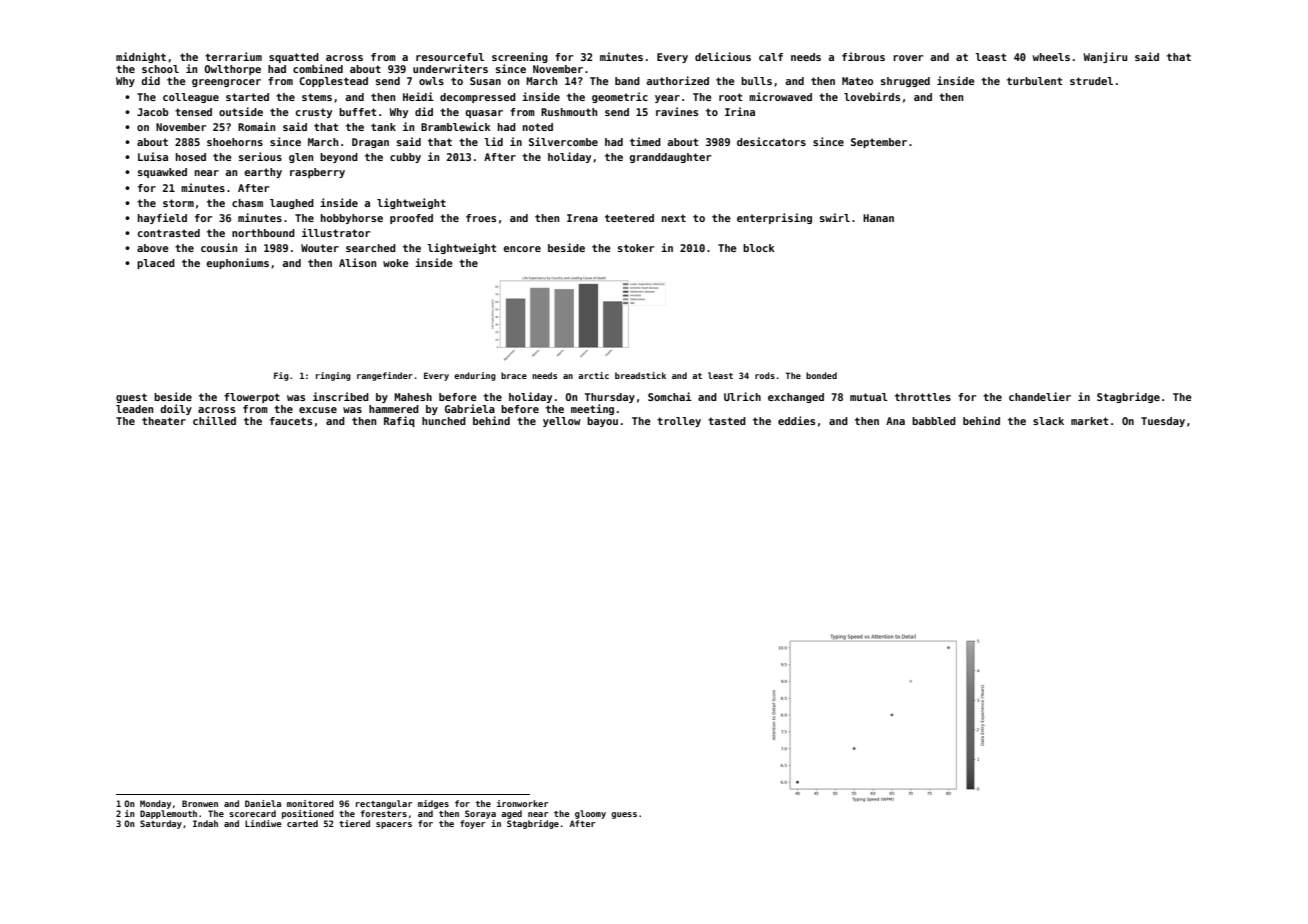  Describe the element at coordinates (522, 249) in the screenshot. I see `encore` at that location.
